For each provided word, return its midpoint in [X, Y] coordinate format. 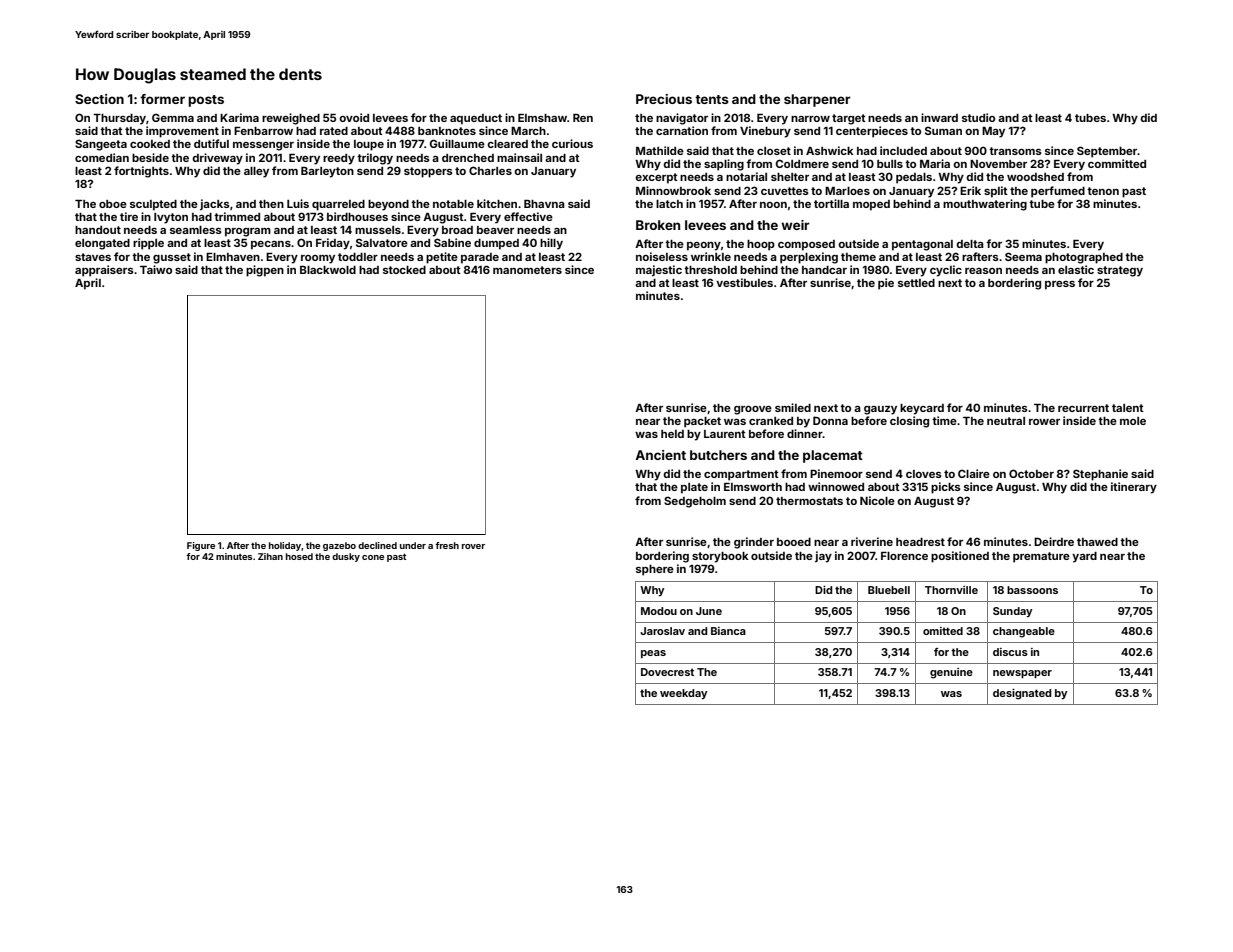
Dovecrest [667, 672]
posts [206, 101]
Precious [664, 99]
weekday [683, 694]
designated [1022, 694]
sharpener [817, 100]
